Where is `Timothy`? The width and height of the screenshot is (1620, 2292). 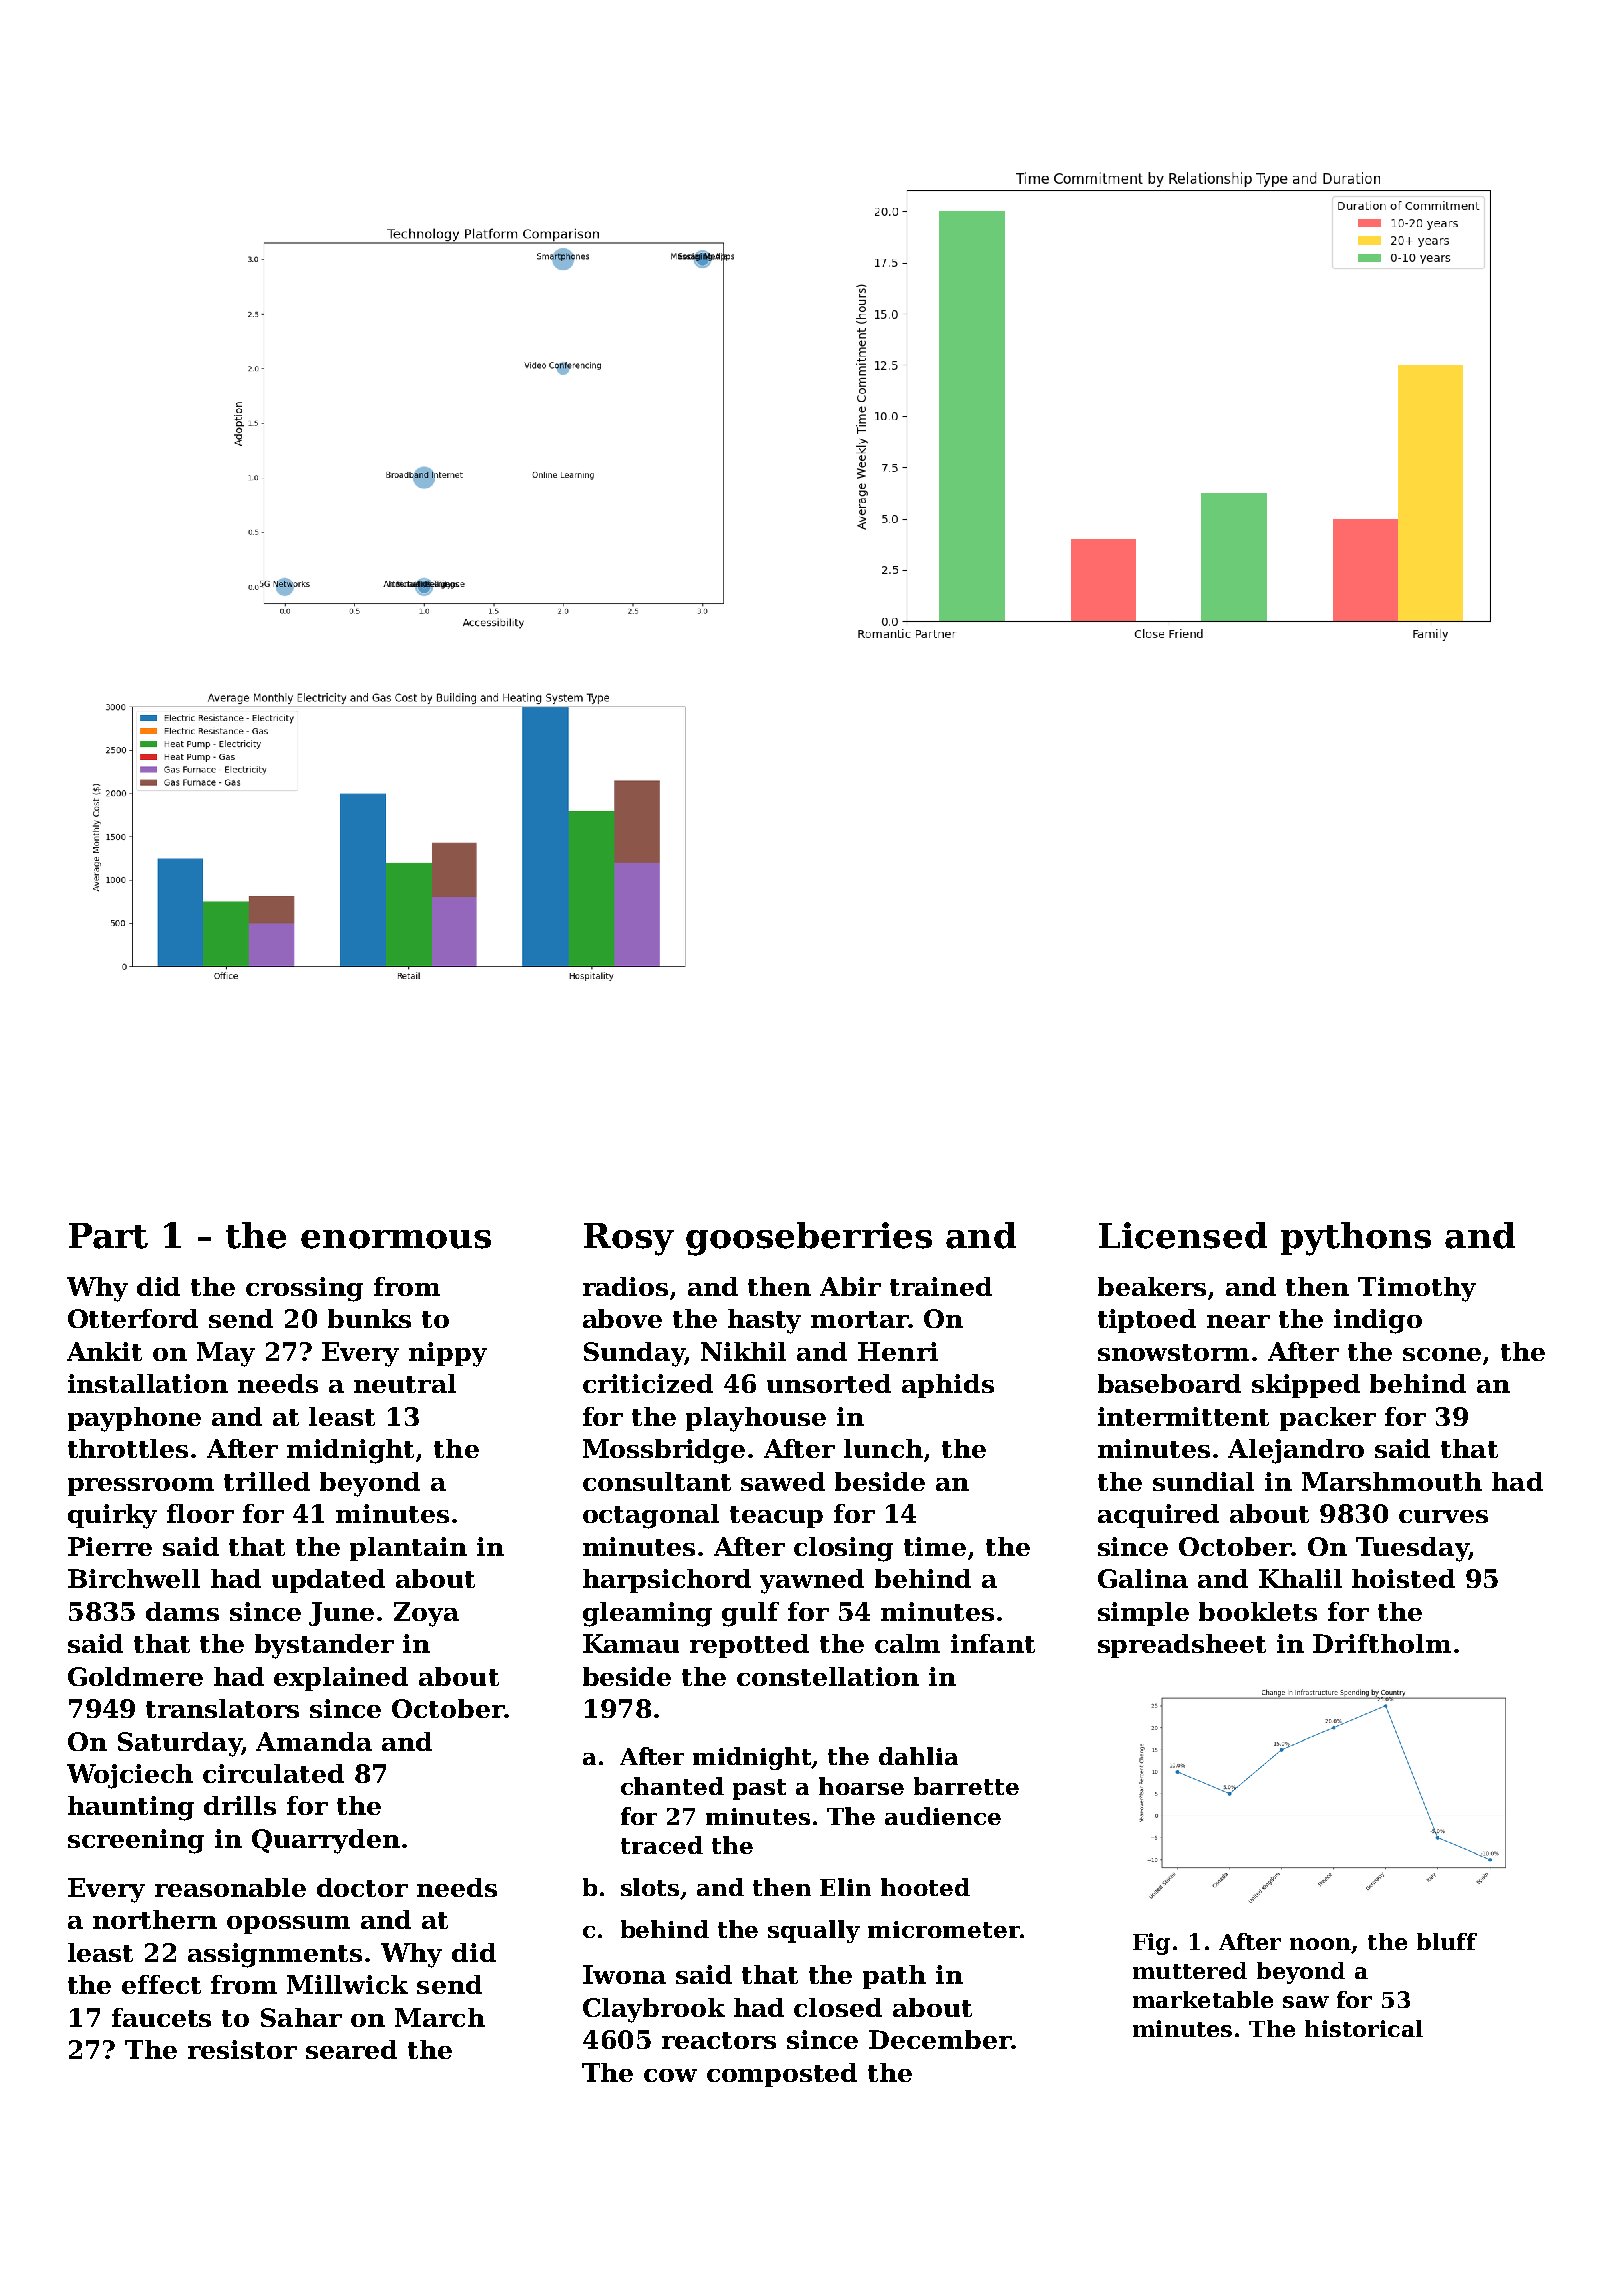
Timothy is located at coordinates (1417, 1289).
